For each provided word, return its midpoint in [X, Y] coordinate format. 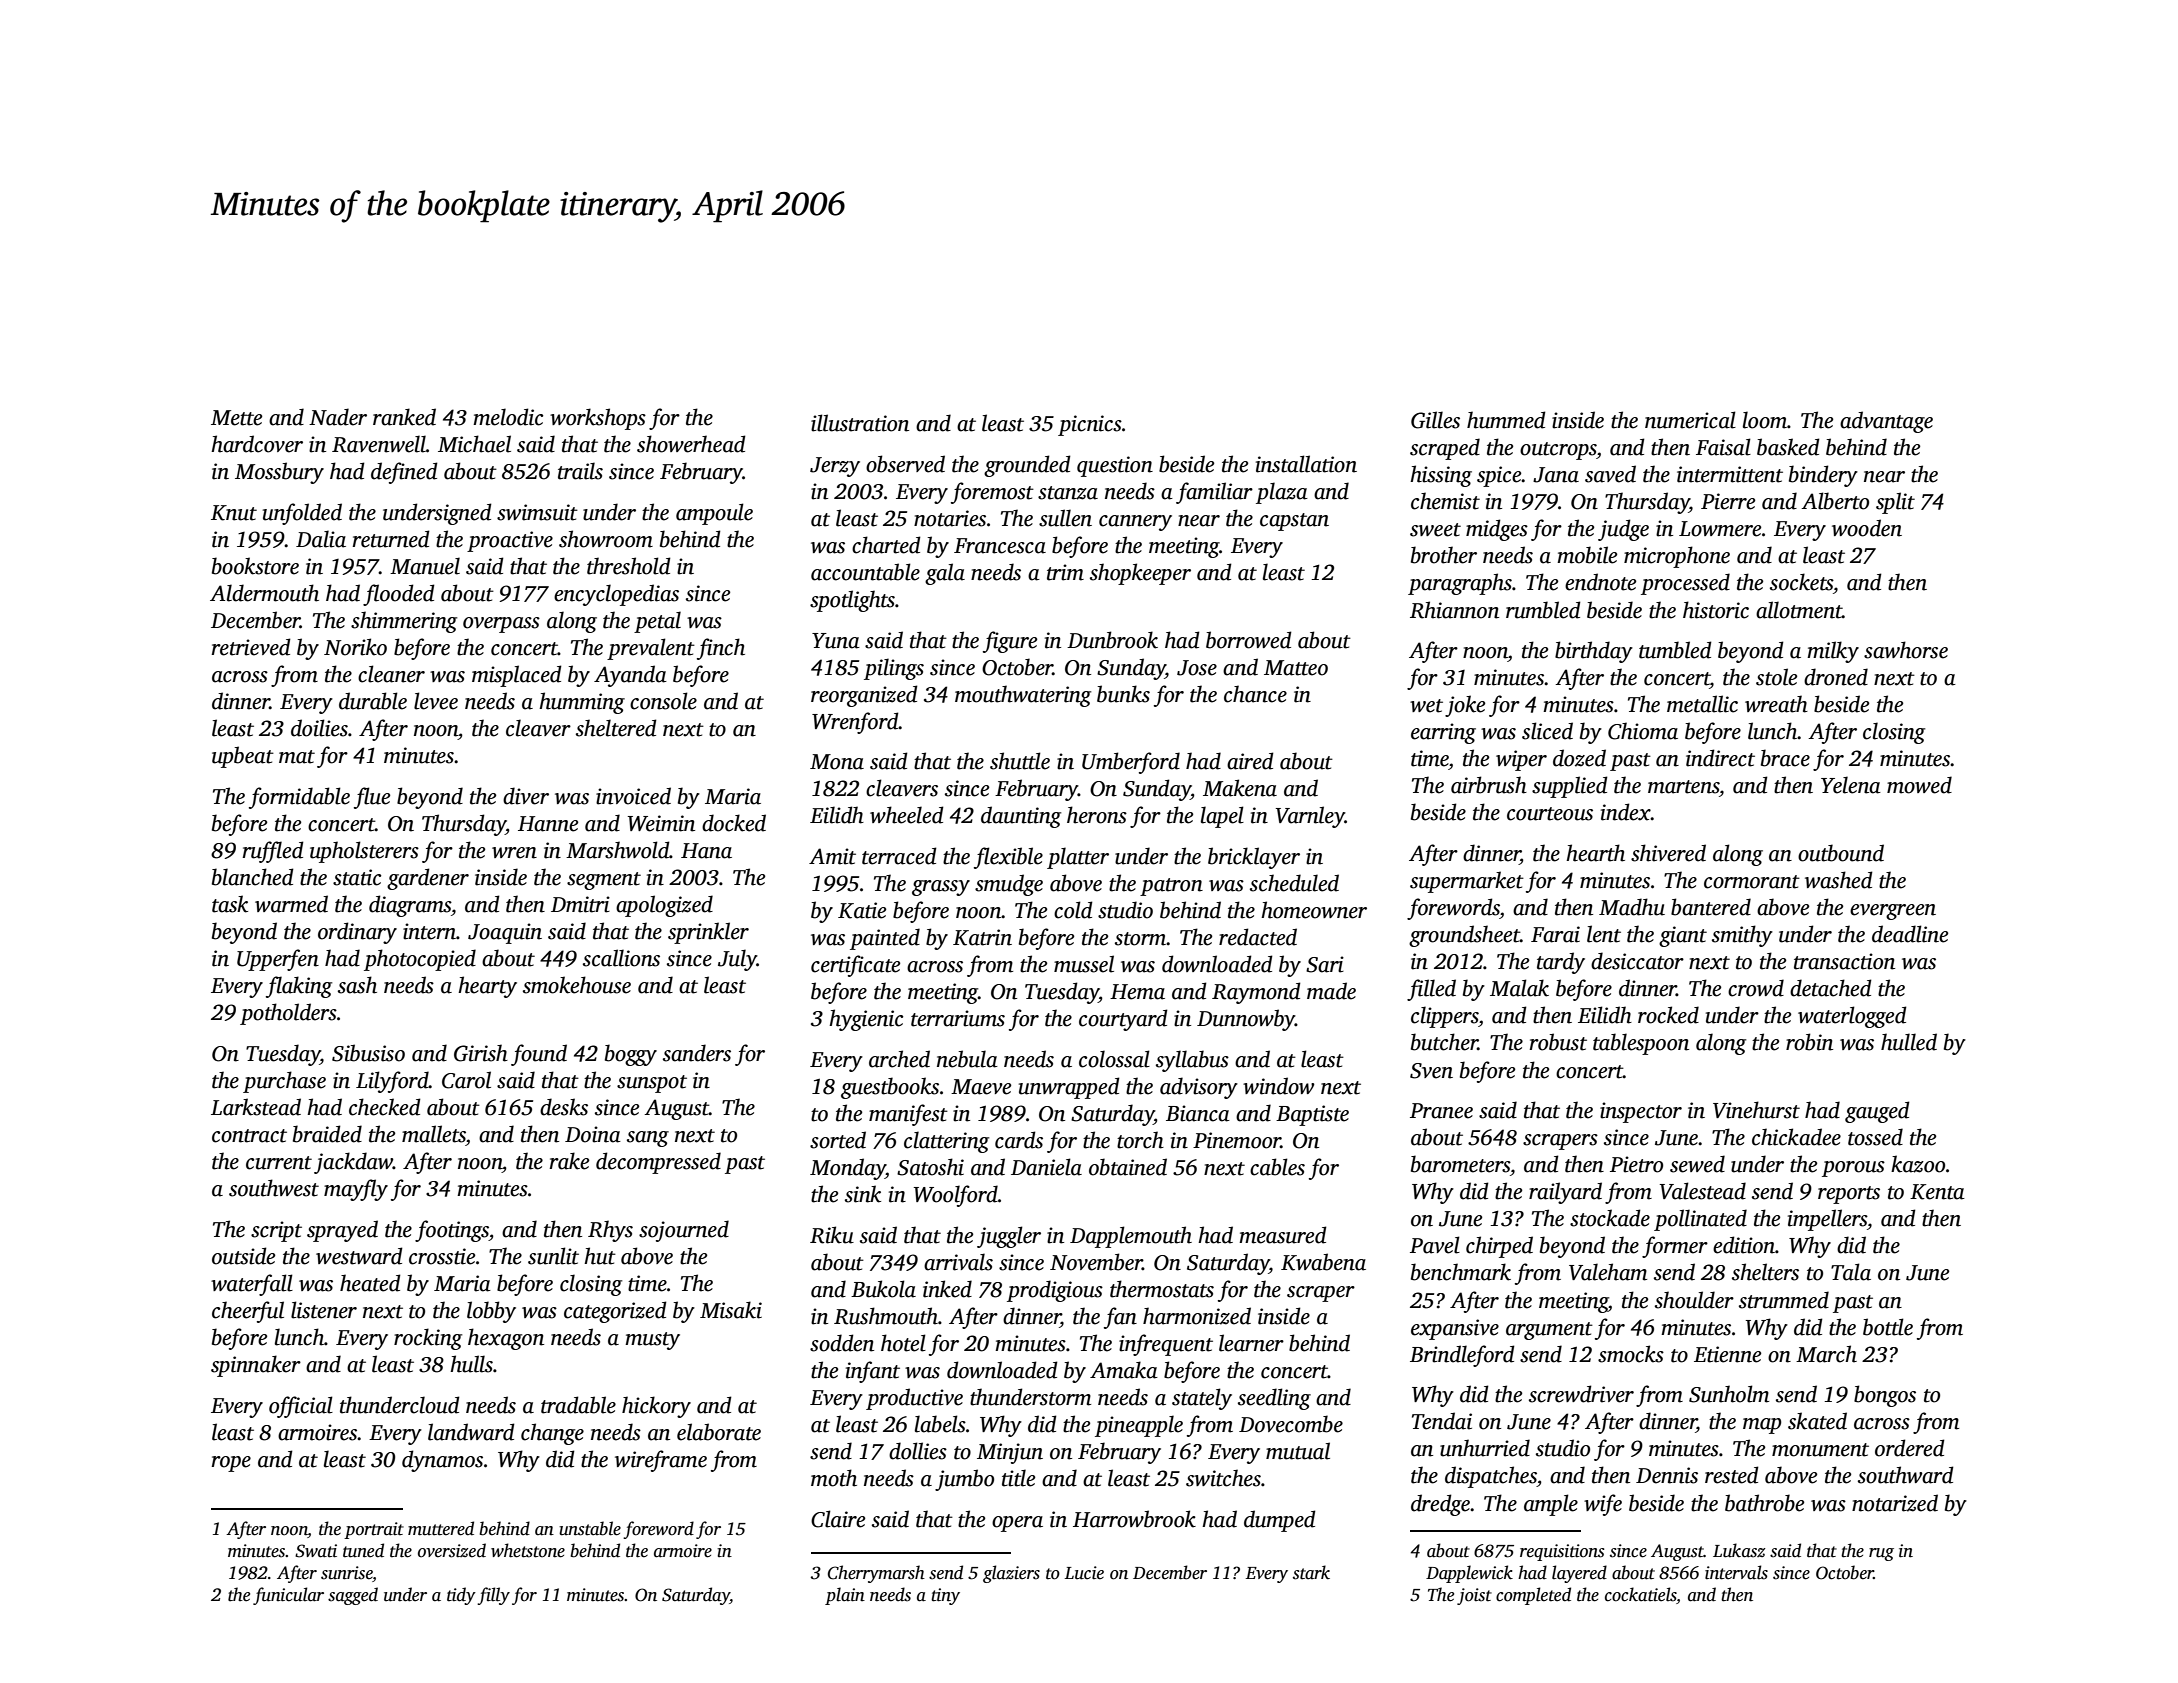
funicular [288, 1596]
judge [1623, 530]
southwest [274, 1188]
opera [1017, 1524]
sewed [1697, 1164]
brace [1785, 758]
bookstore [255, 566]
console [663, 701]
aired [1250, 761]
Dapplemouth [1131, 1237]
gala [945, 574]
